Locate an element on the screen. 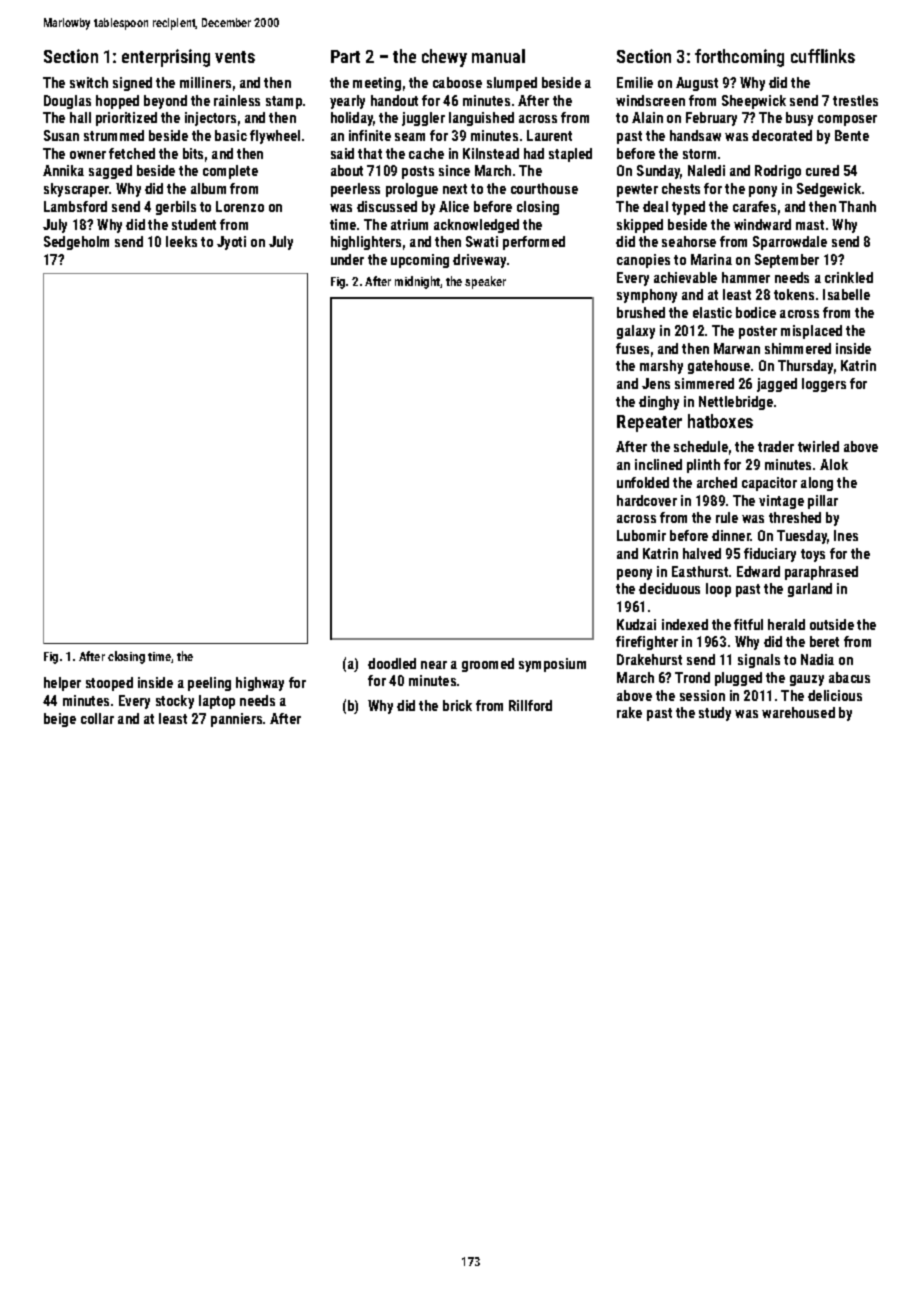  cache is located at coordinates (426, 153).
